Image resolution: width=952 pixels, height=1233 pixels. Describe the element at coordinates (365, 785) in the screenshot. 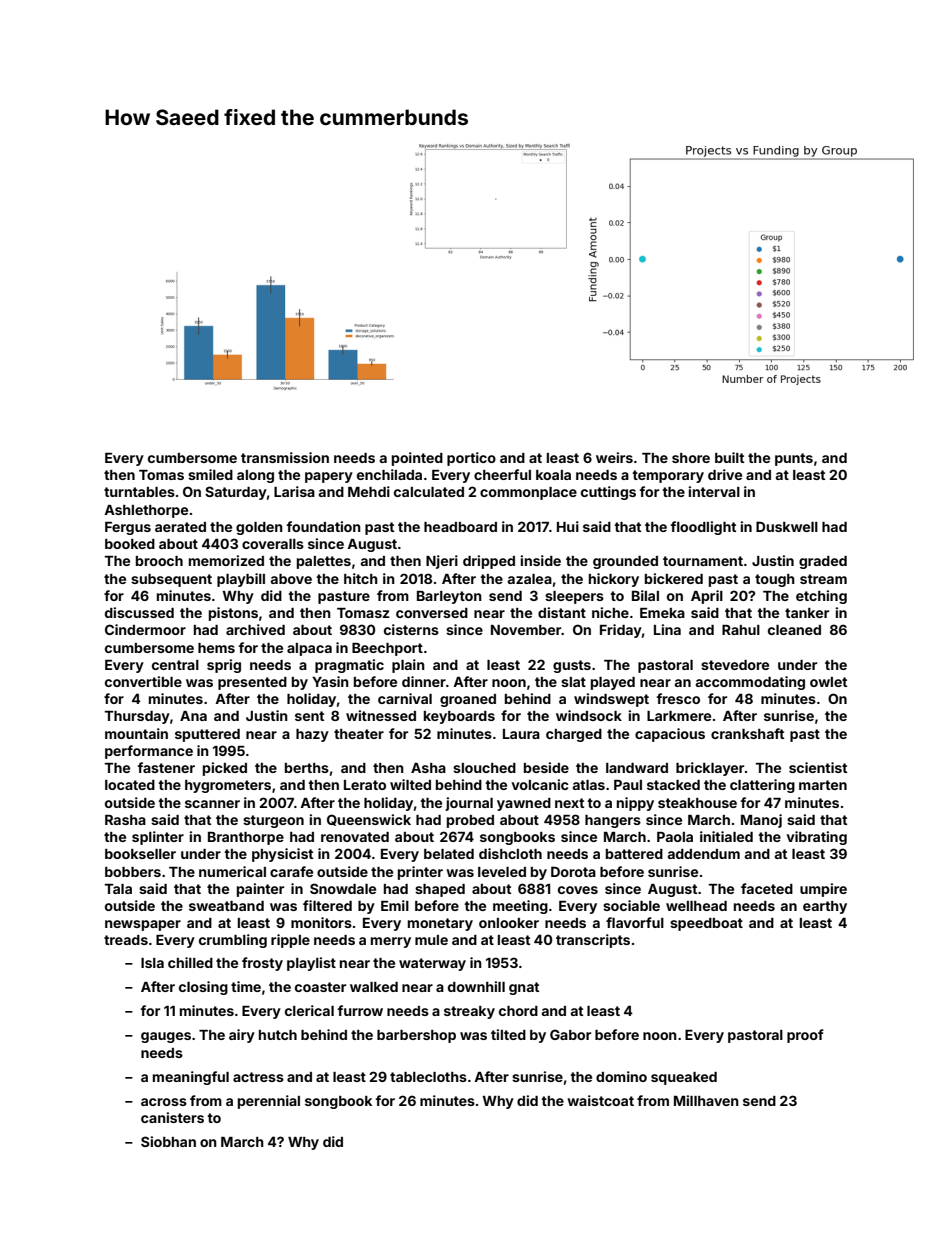

I see `Lerato` at that location.
